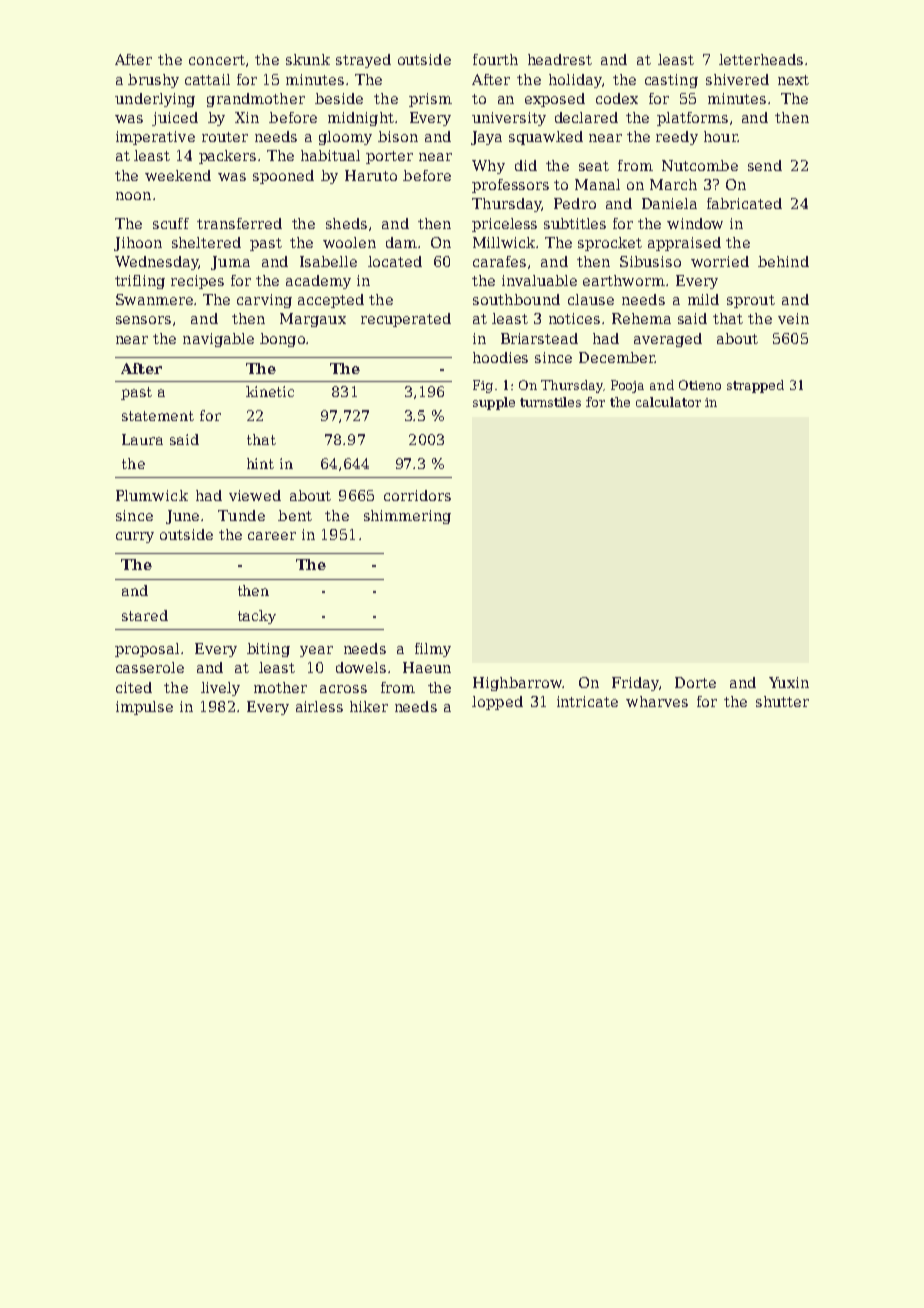  Describe the element at coordinates (668, 402) in the page. I see `calculator` at that location.
